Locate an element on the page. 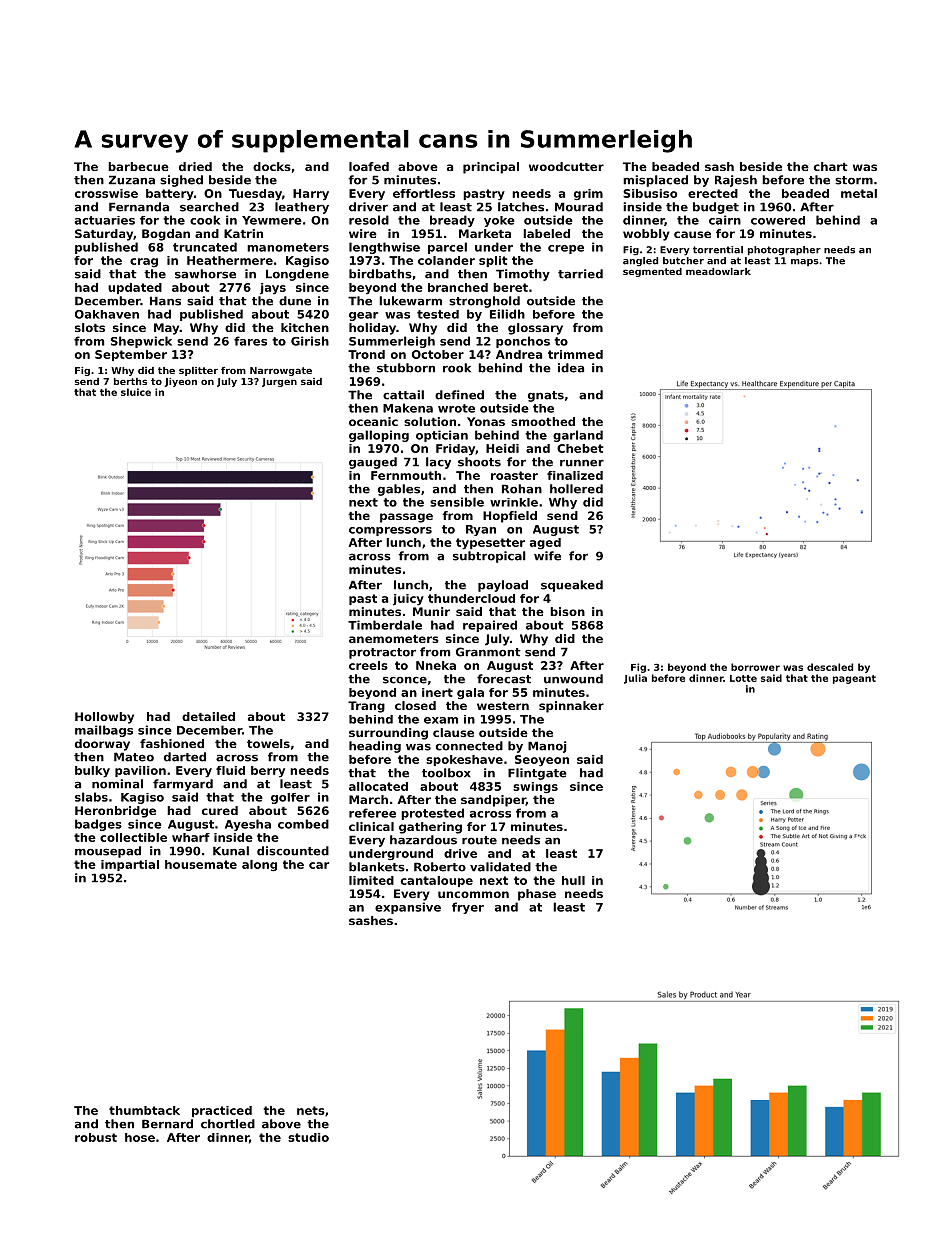 This image has width=952, height=1233. Hollowby is located at coordinates (104, 718).
